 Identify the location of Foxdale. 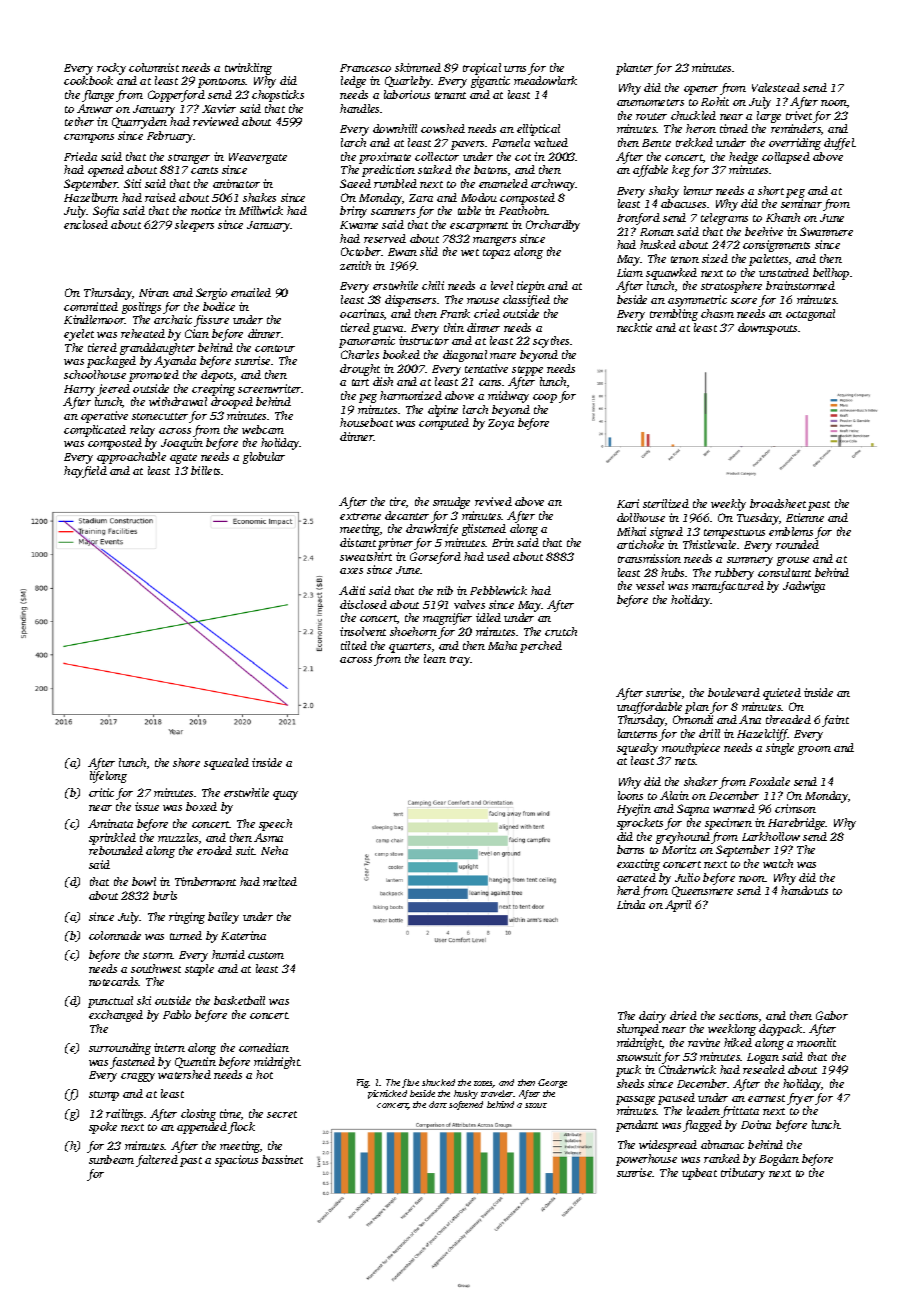
(769, 781).
